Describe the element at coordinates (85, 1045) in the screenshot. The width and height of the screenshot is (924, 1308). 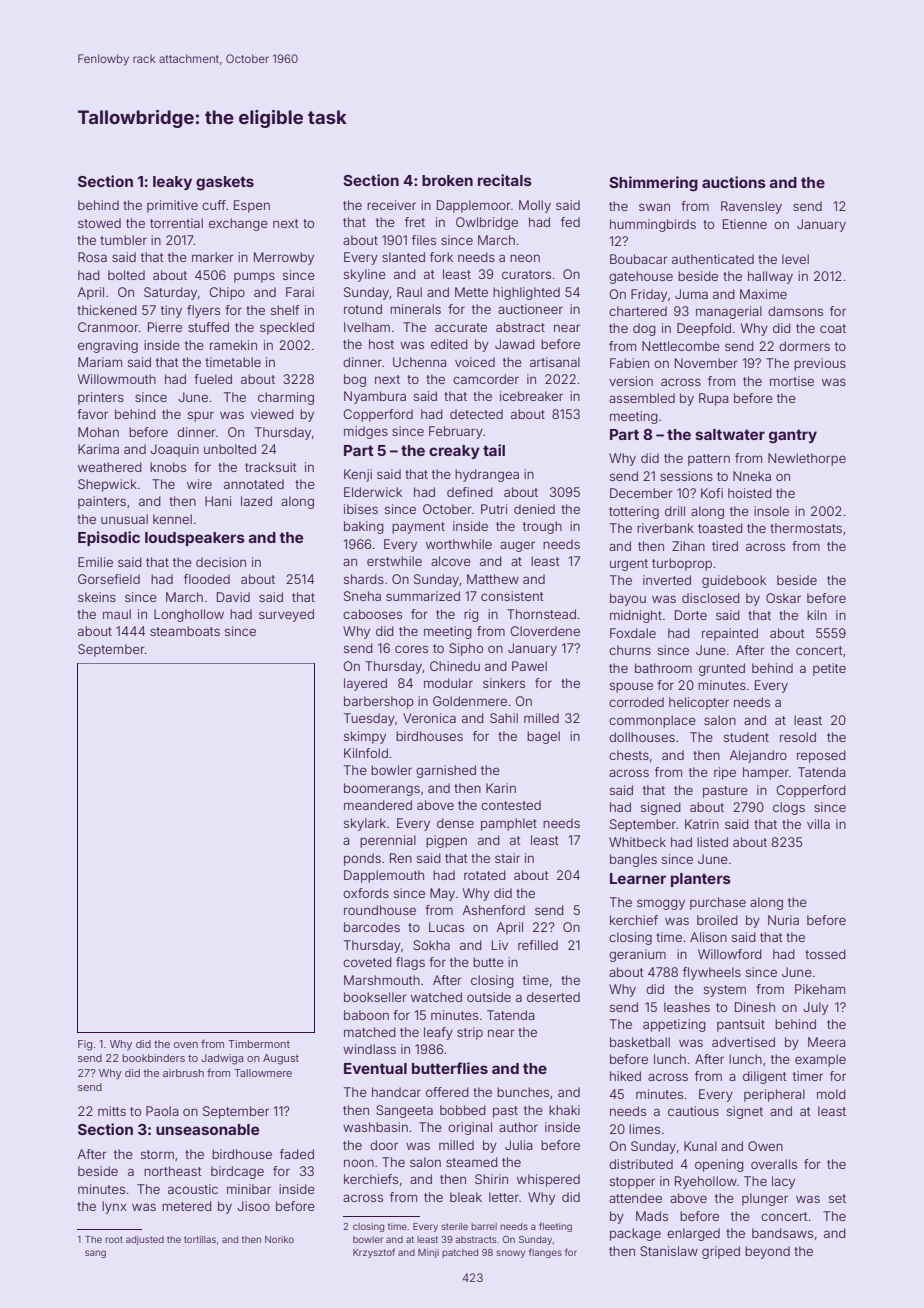
I see `Fig` at that location.
